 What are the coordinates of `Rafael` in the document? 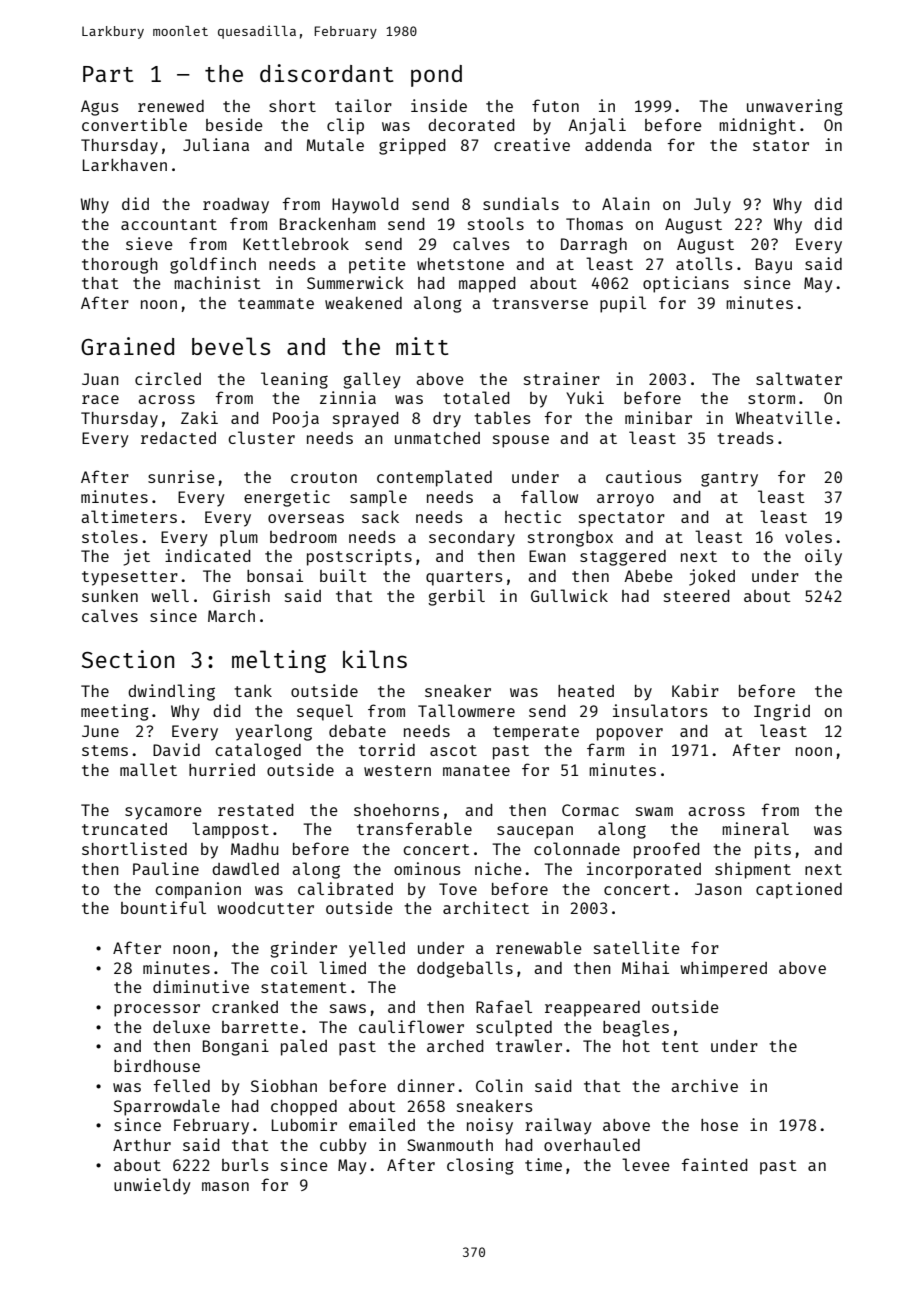 It's located at (504, 1006).
